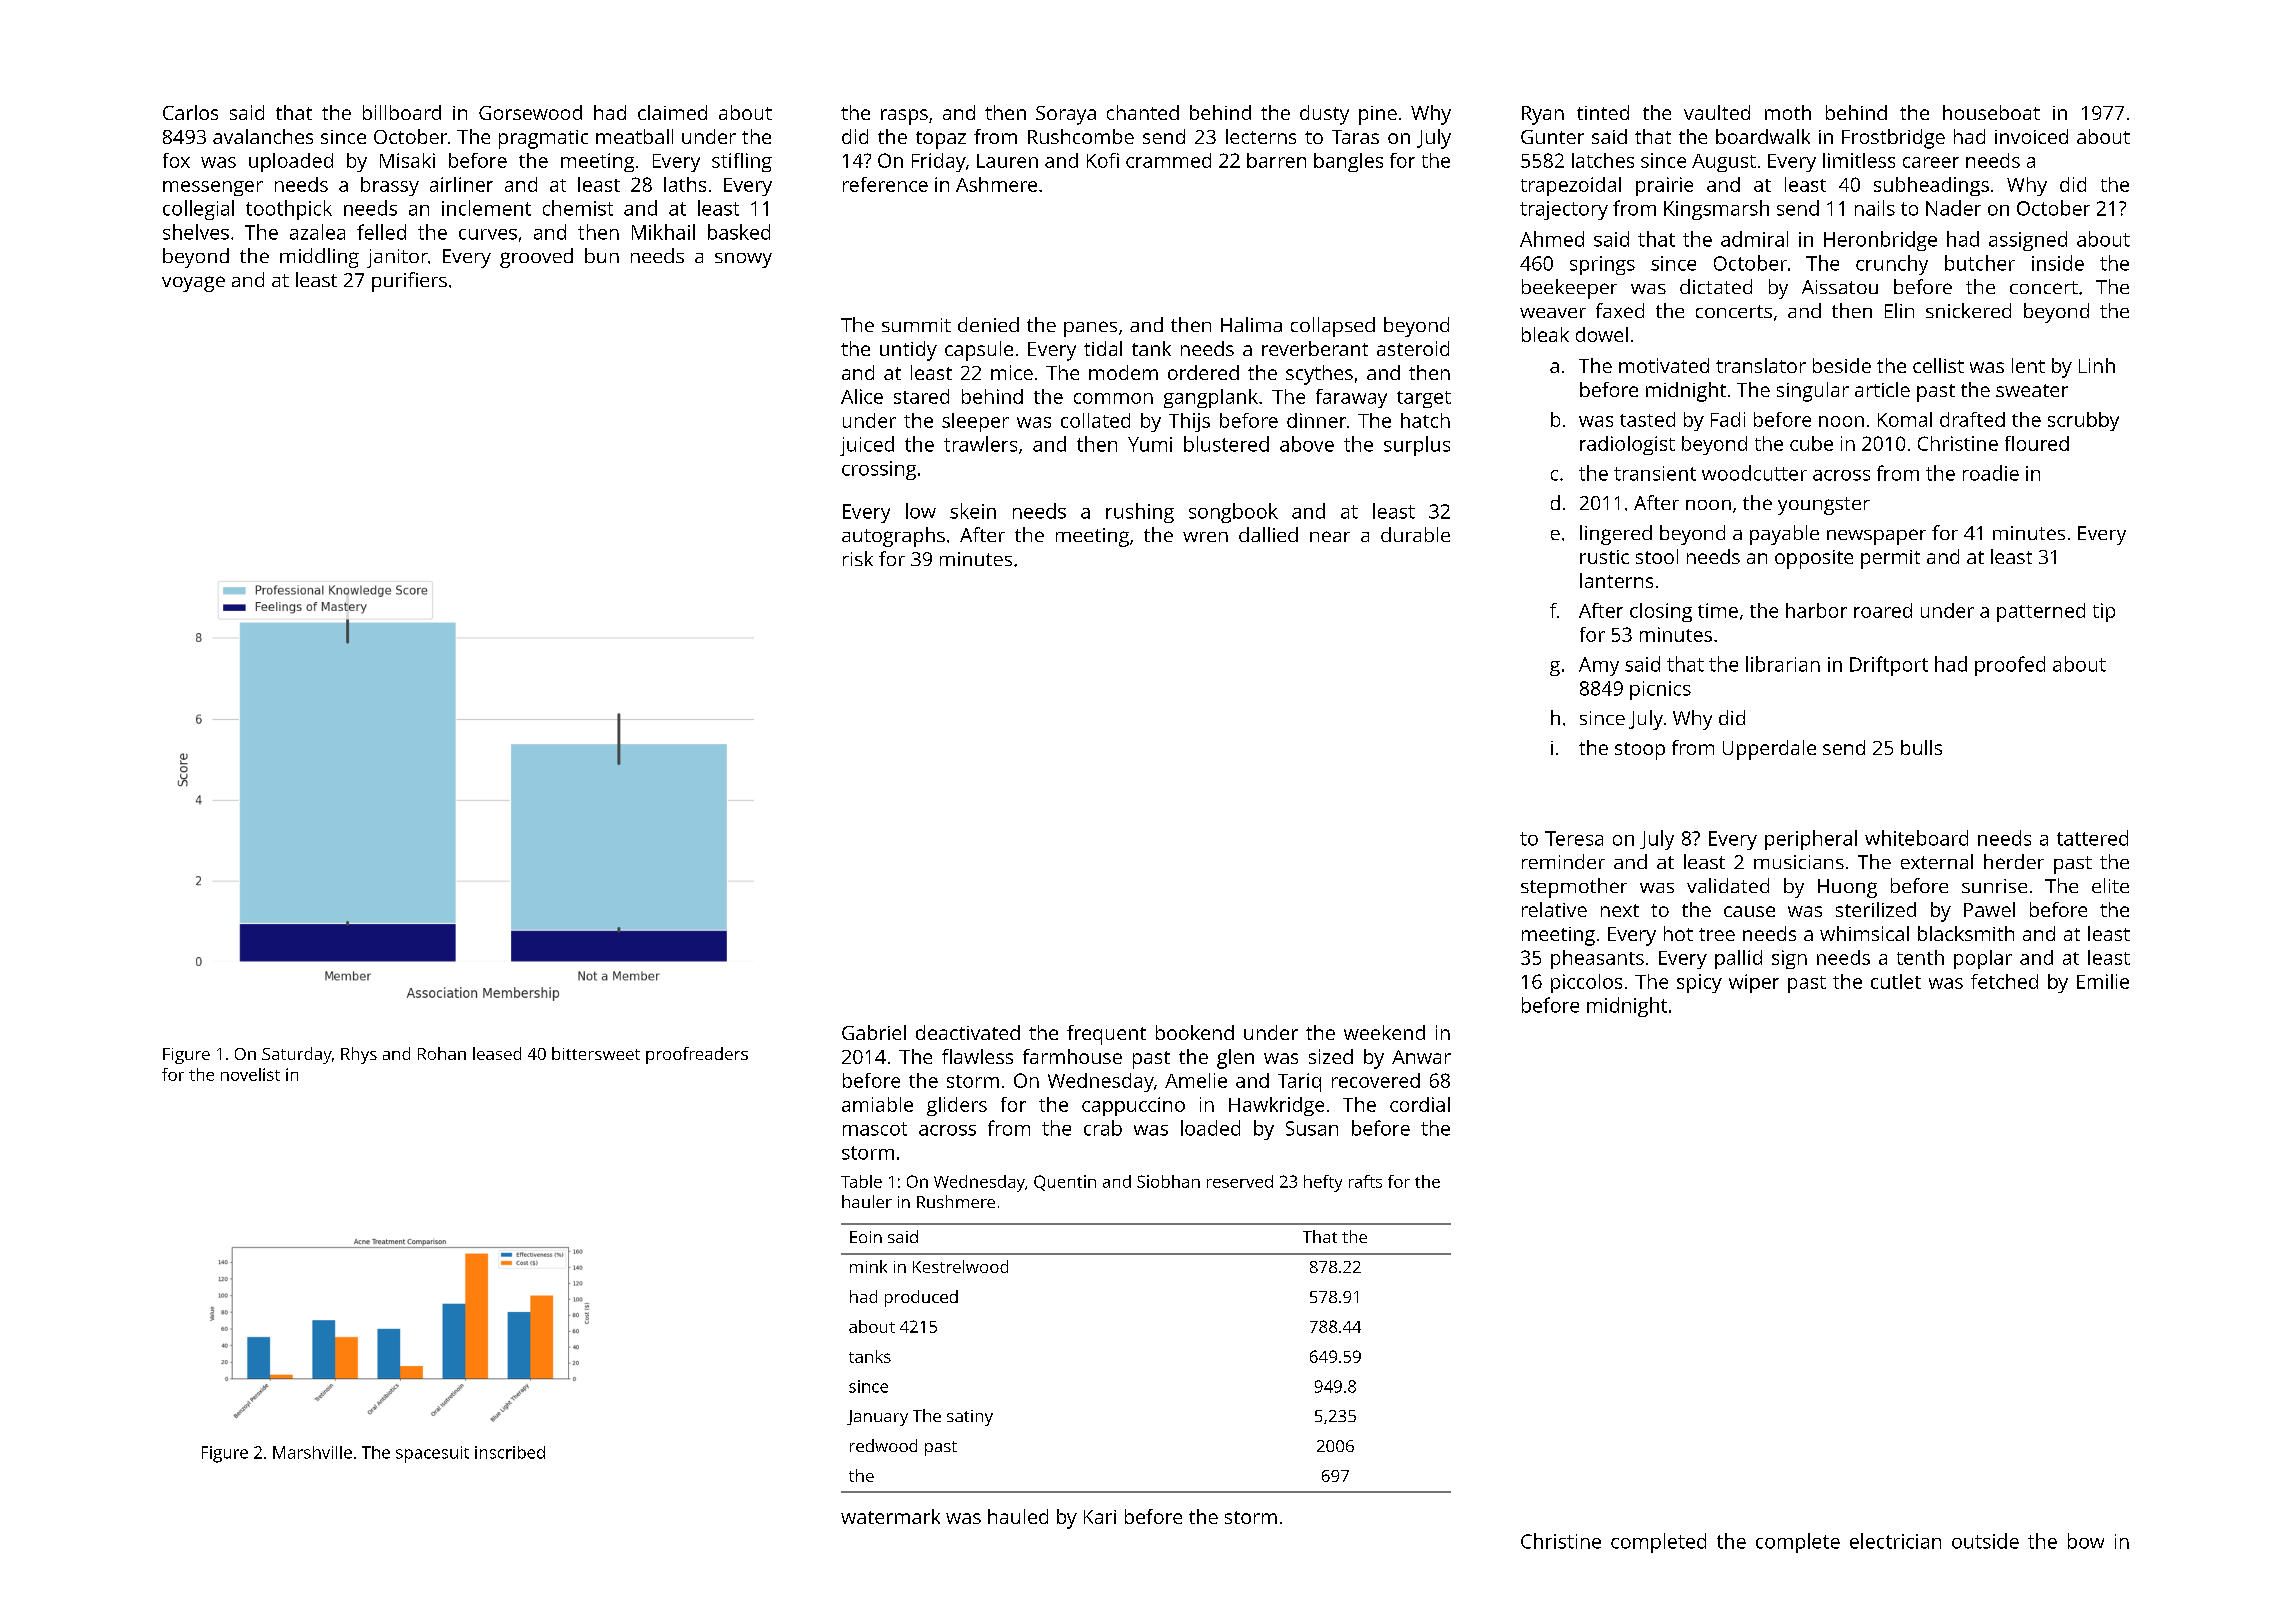  What do you see at coordinates (359, 1055) in the image?
I see `Rhys` at bounding box center [359, 1055].
